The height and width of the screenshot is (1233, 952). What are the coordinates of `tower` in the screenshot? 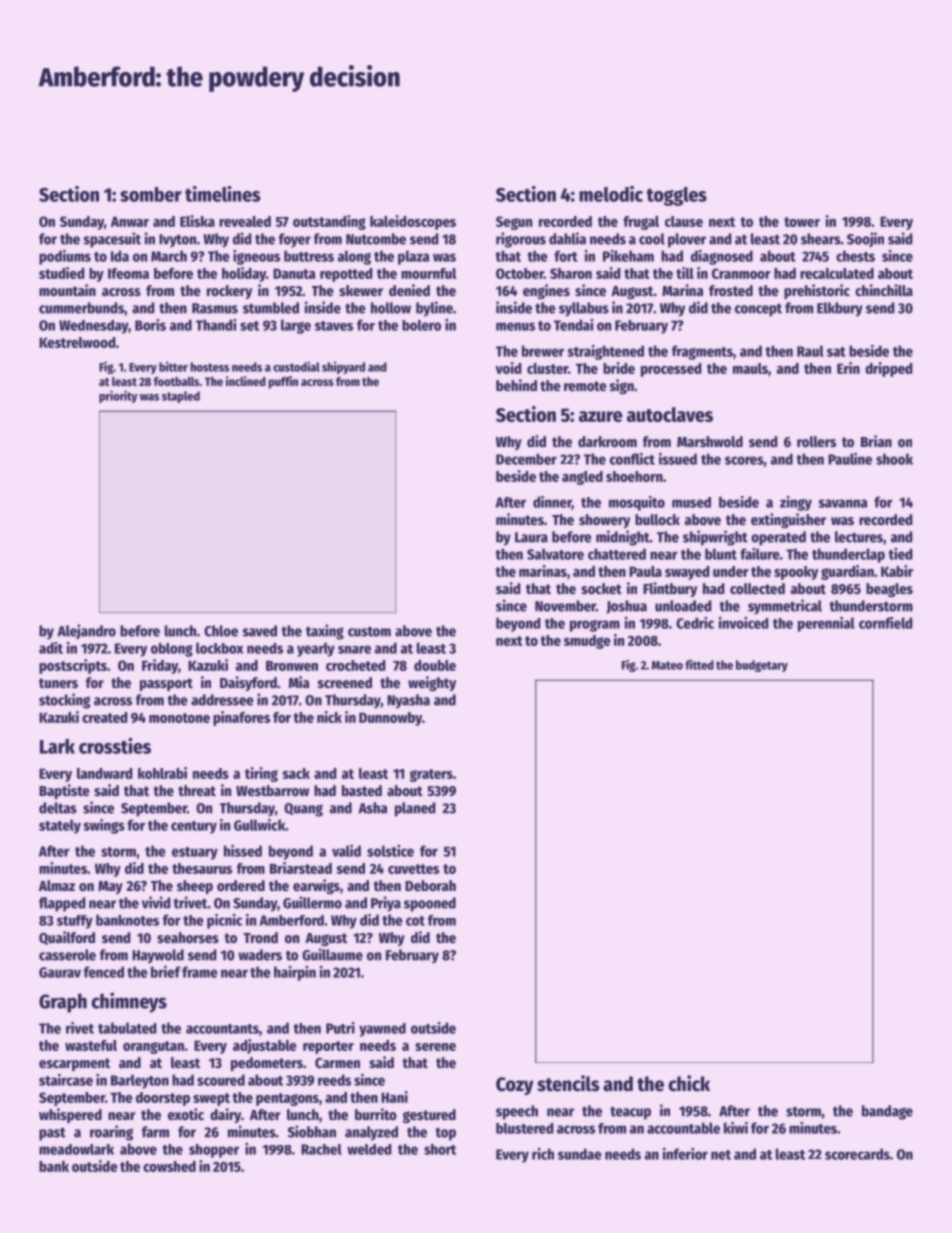 It's located at (802, 222).
